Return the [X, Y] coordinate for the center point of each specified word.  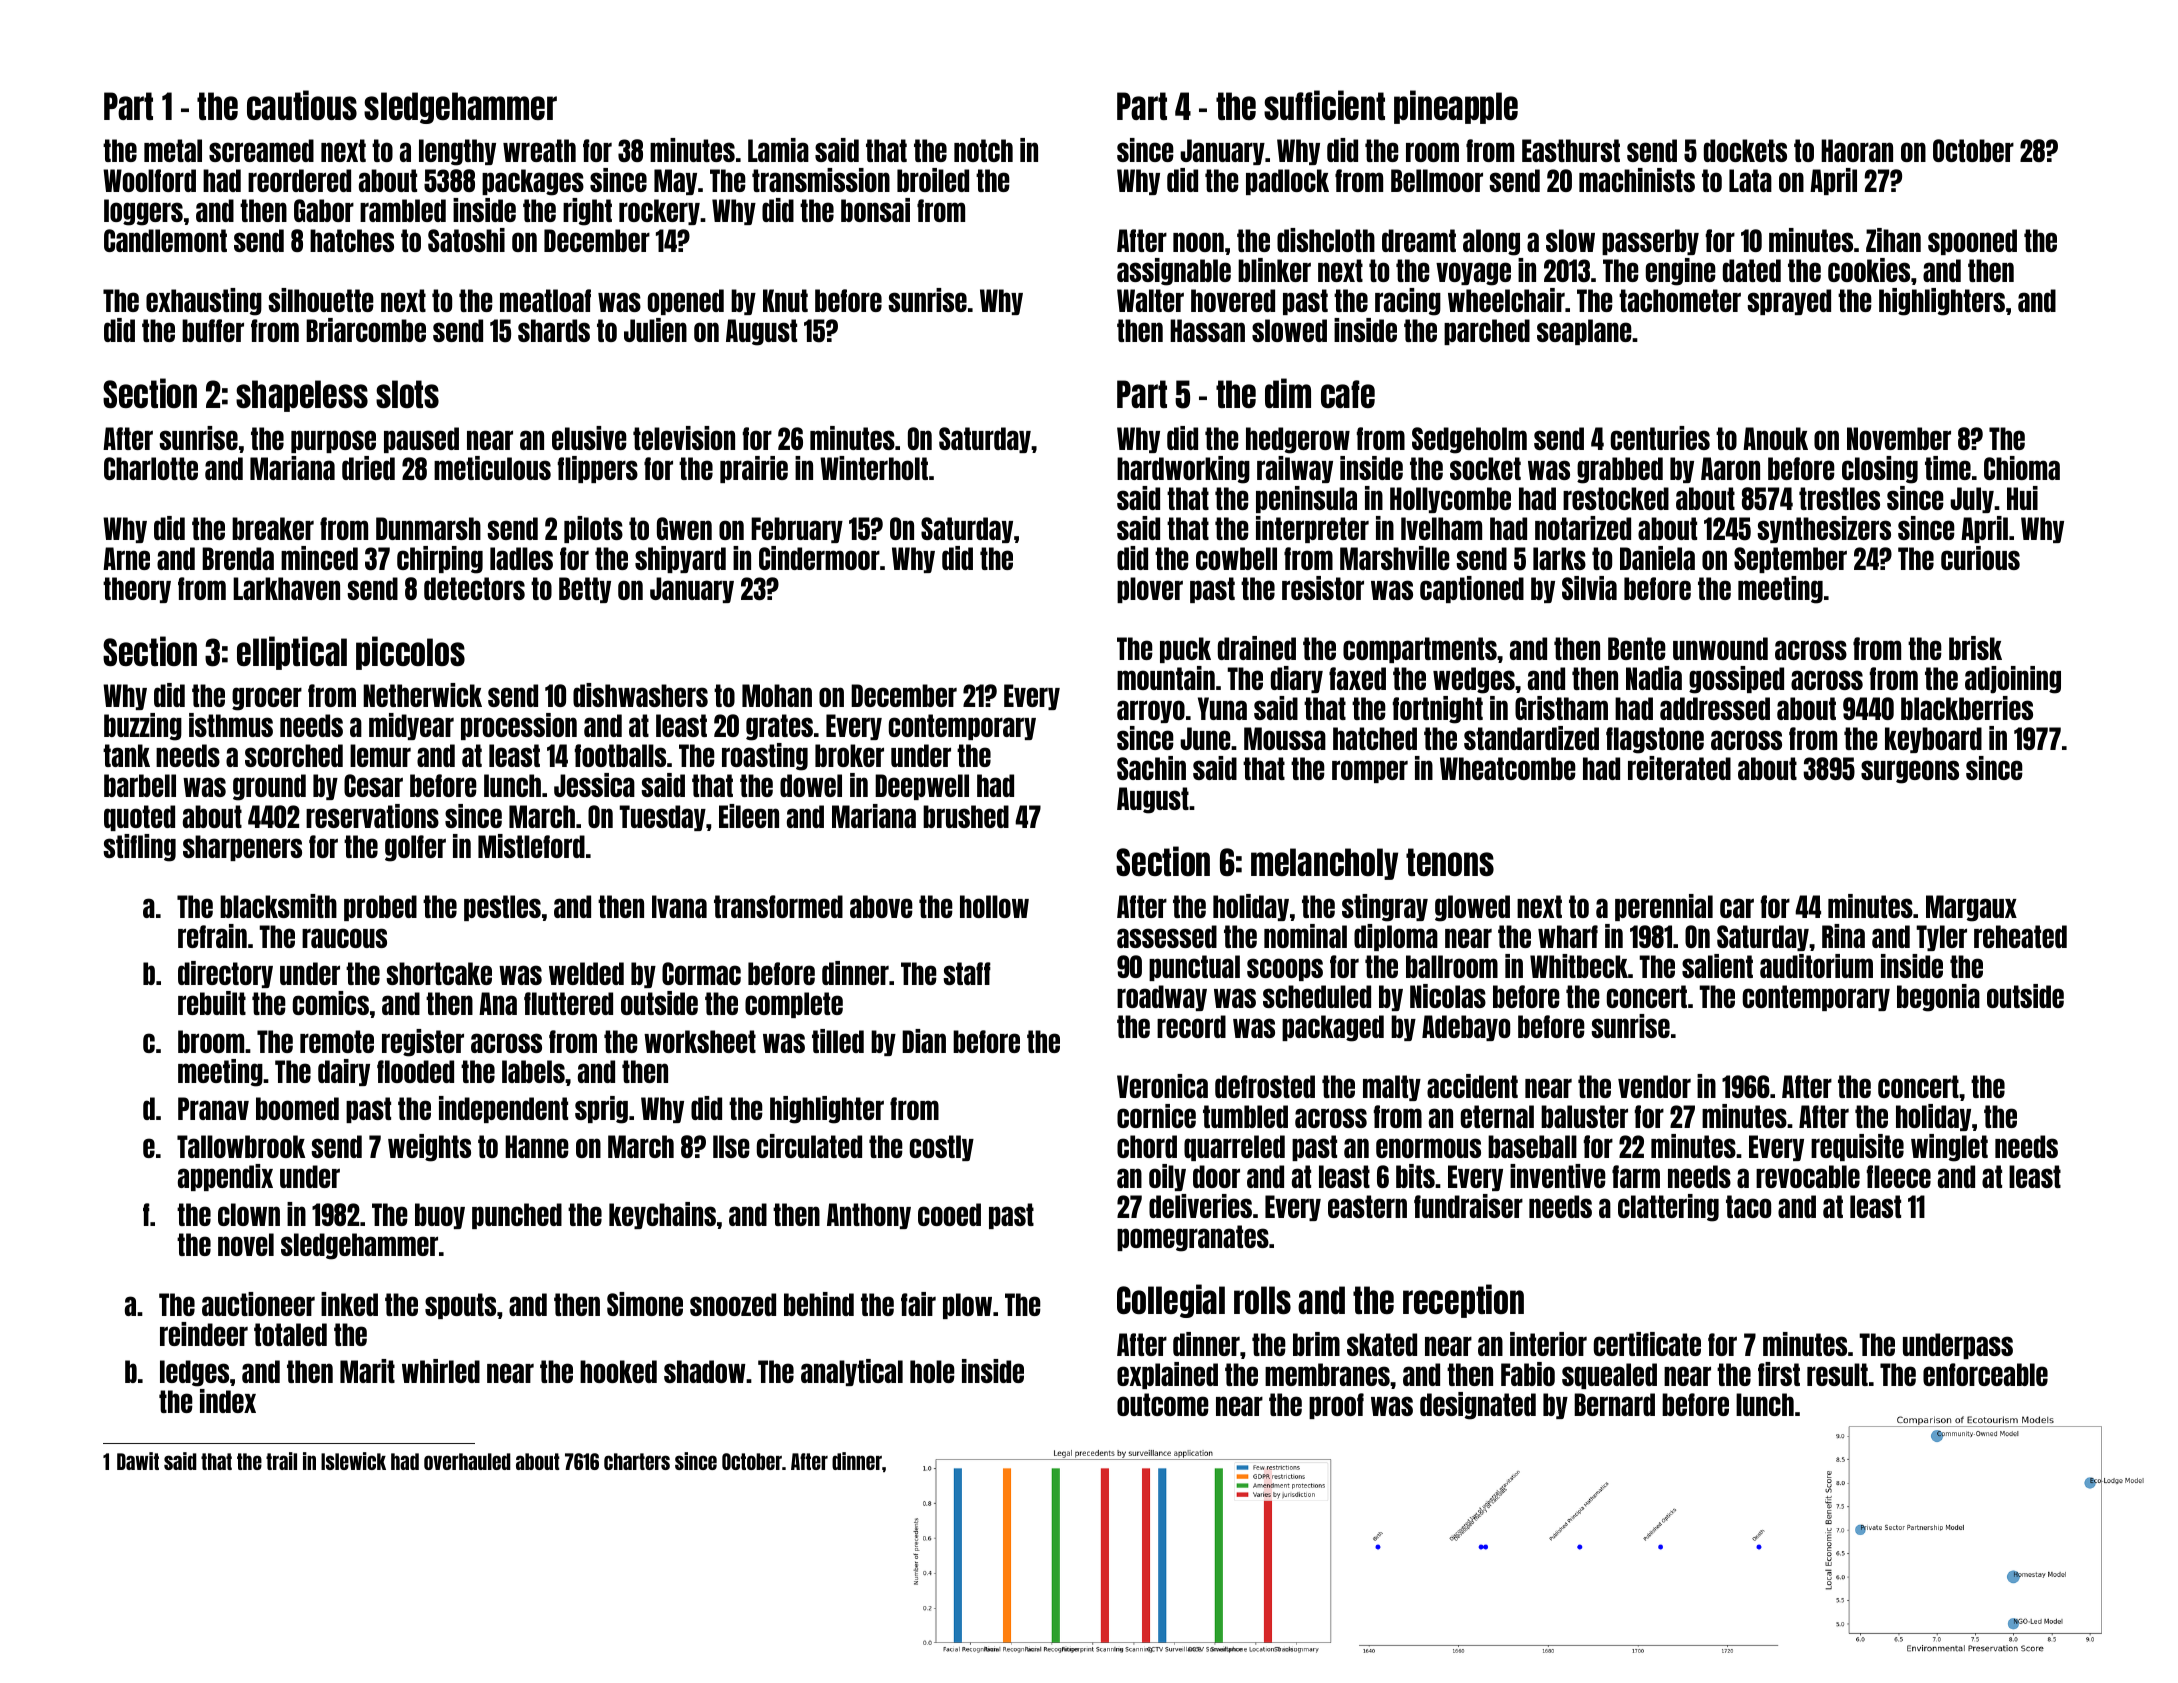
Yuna [1222, 708]
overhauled [467, 1461]
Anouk [1775, 438]
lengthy [457, 152]
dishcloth [1326, 240]
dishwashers [640, 695]
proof [1336, 1406]
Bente [1637, 648]
